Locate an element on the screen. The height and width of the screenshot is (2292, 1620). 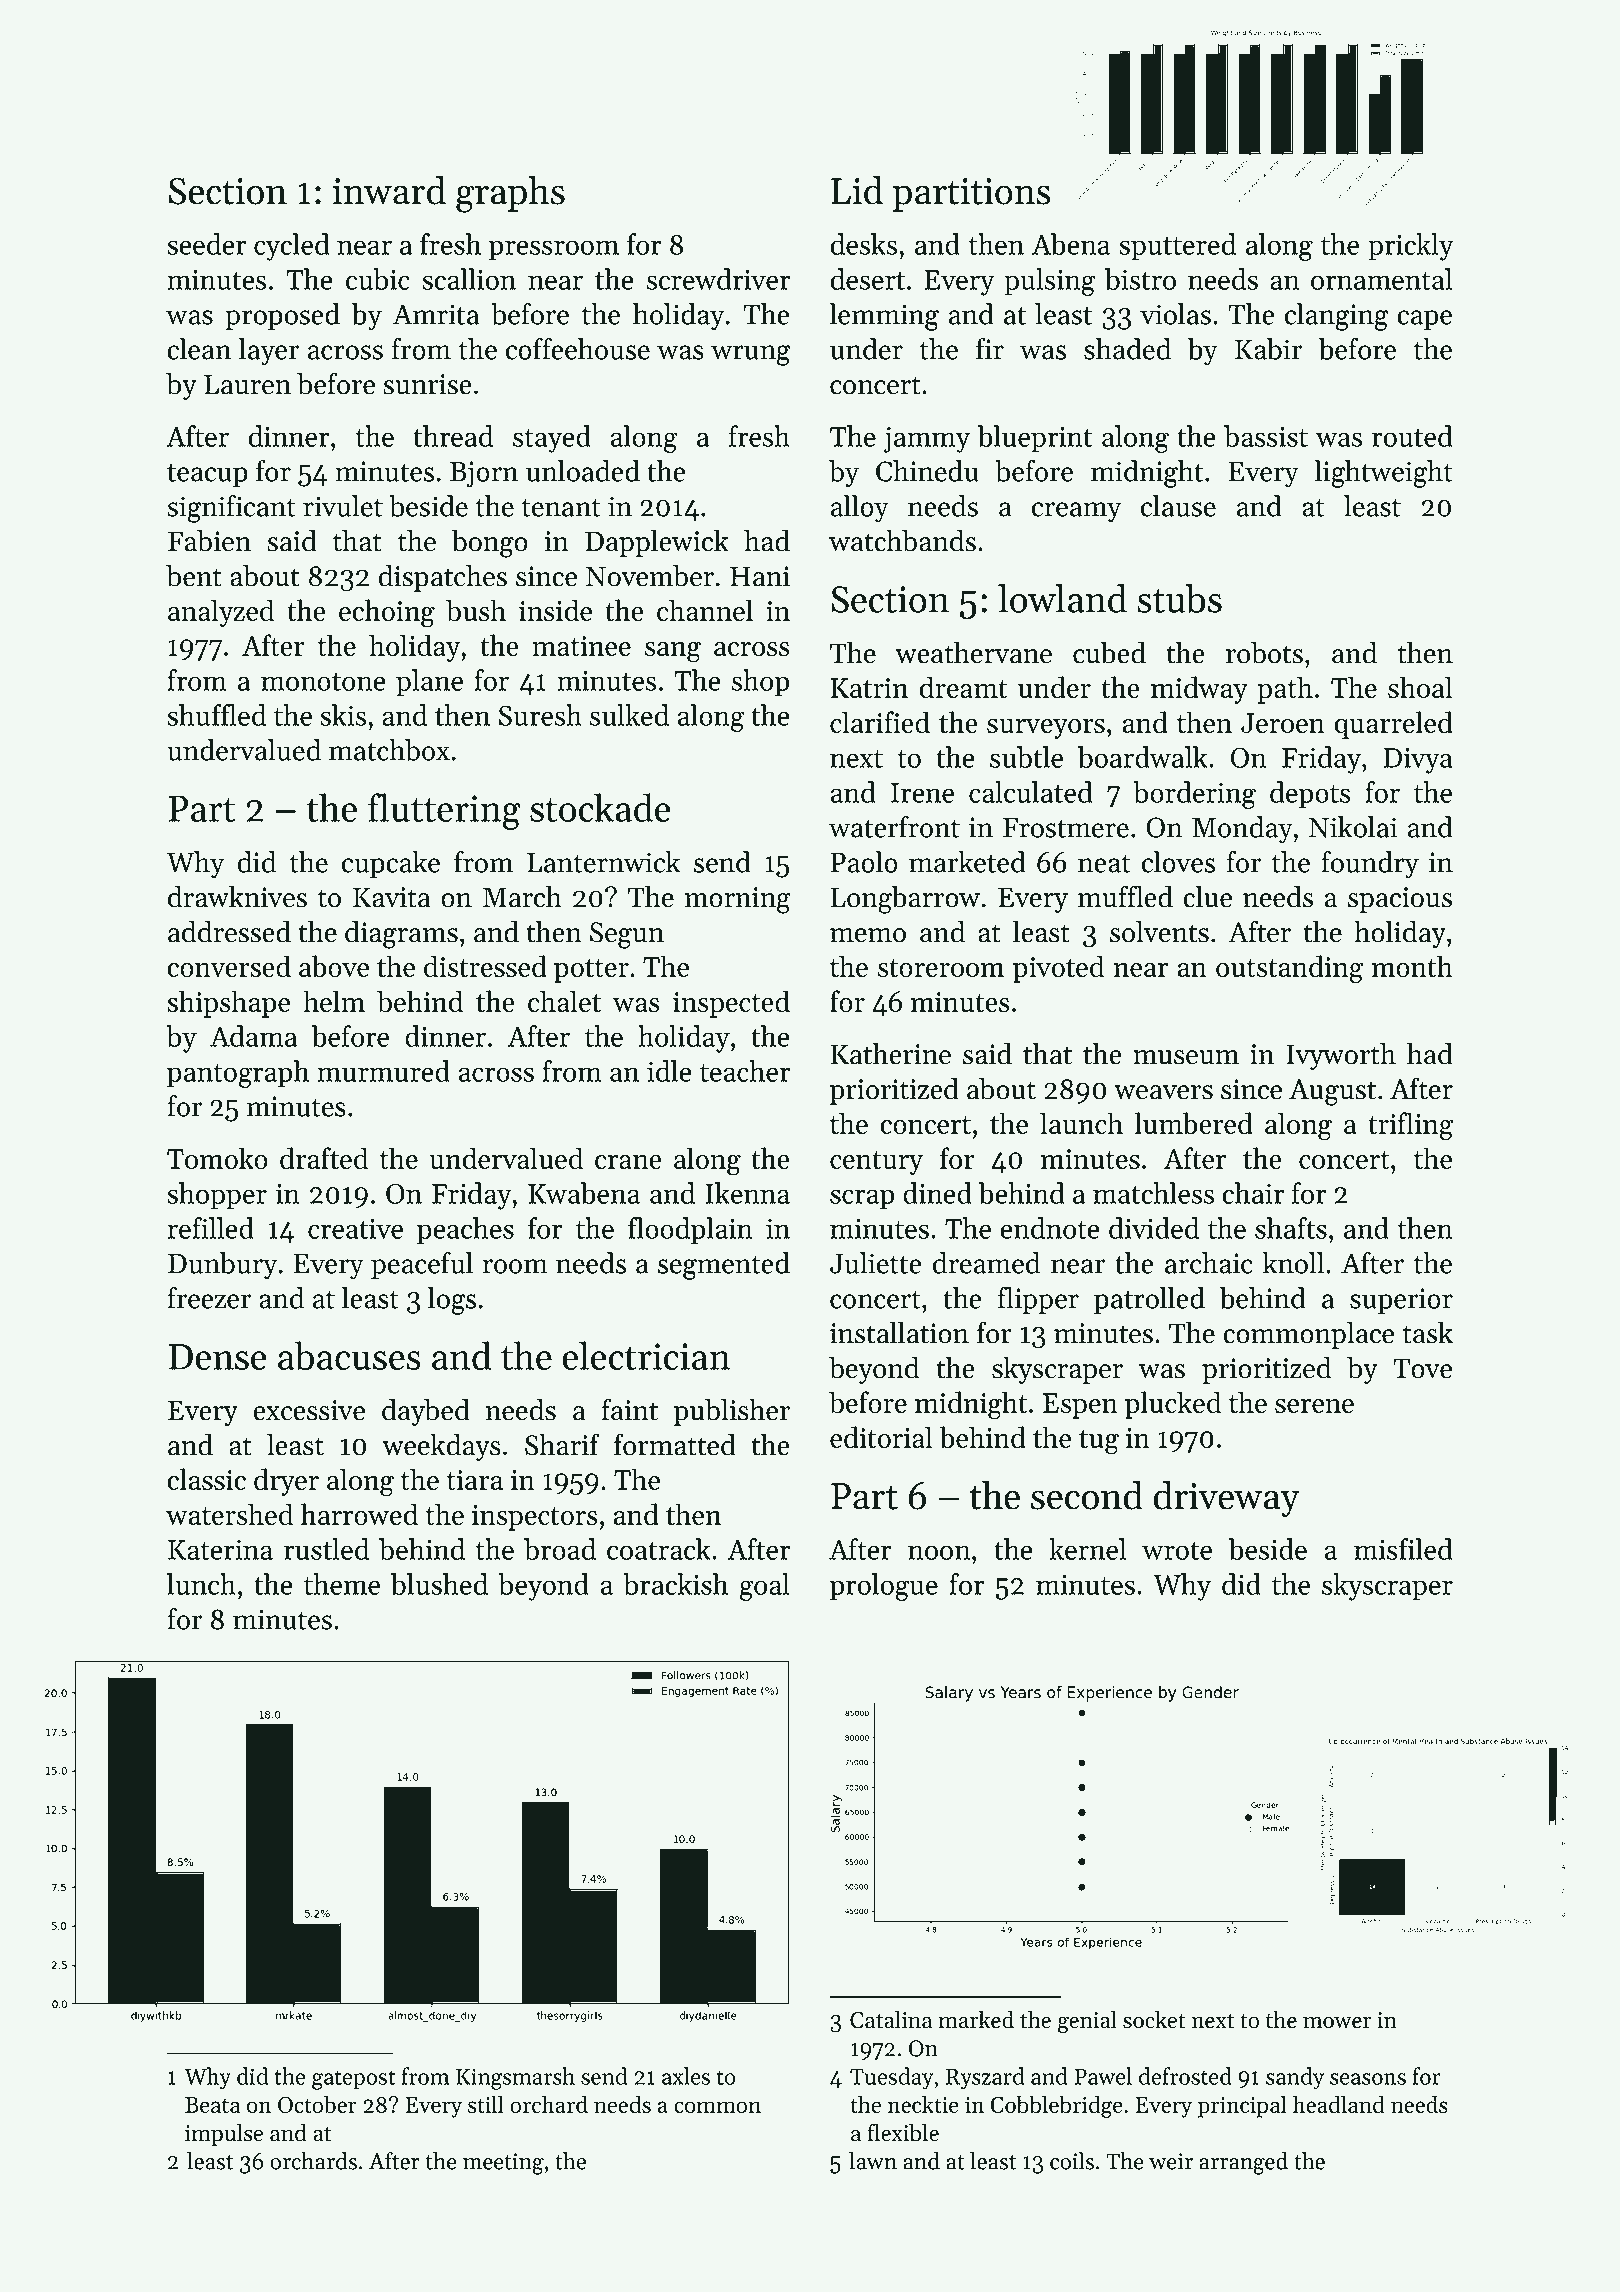
trifling is located at coordinates (1410, 1126).
